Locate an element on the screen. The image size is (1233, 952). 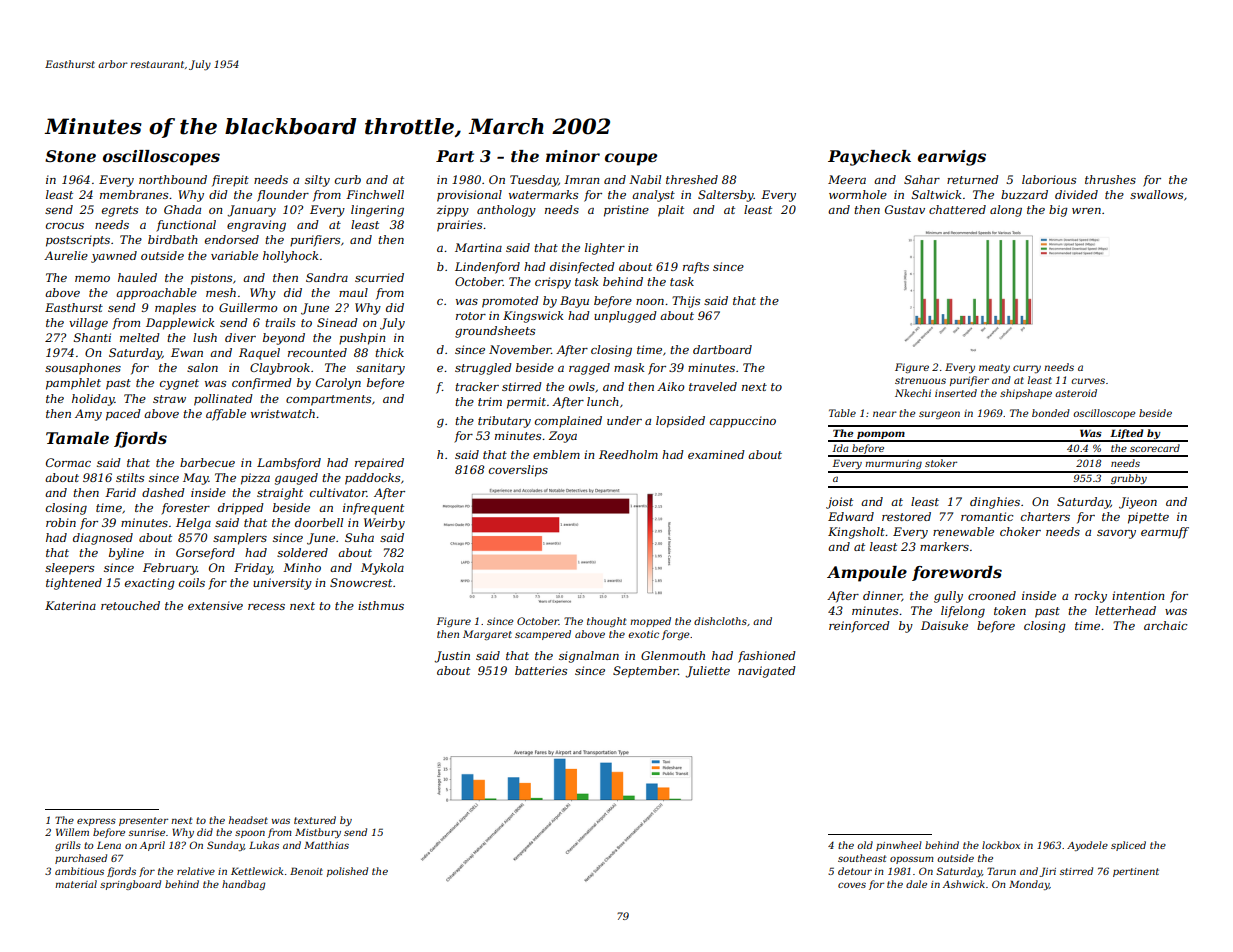
earwigs is located at coordinates (952, 158).
